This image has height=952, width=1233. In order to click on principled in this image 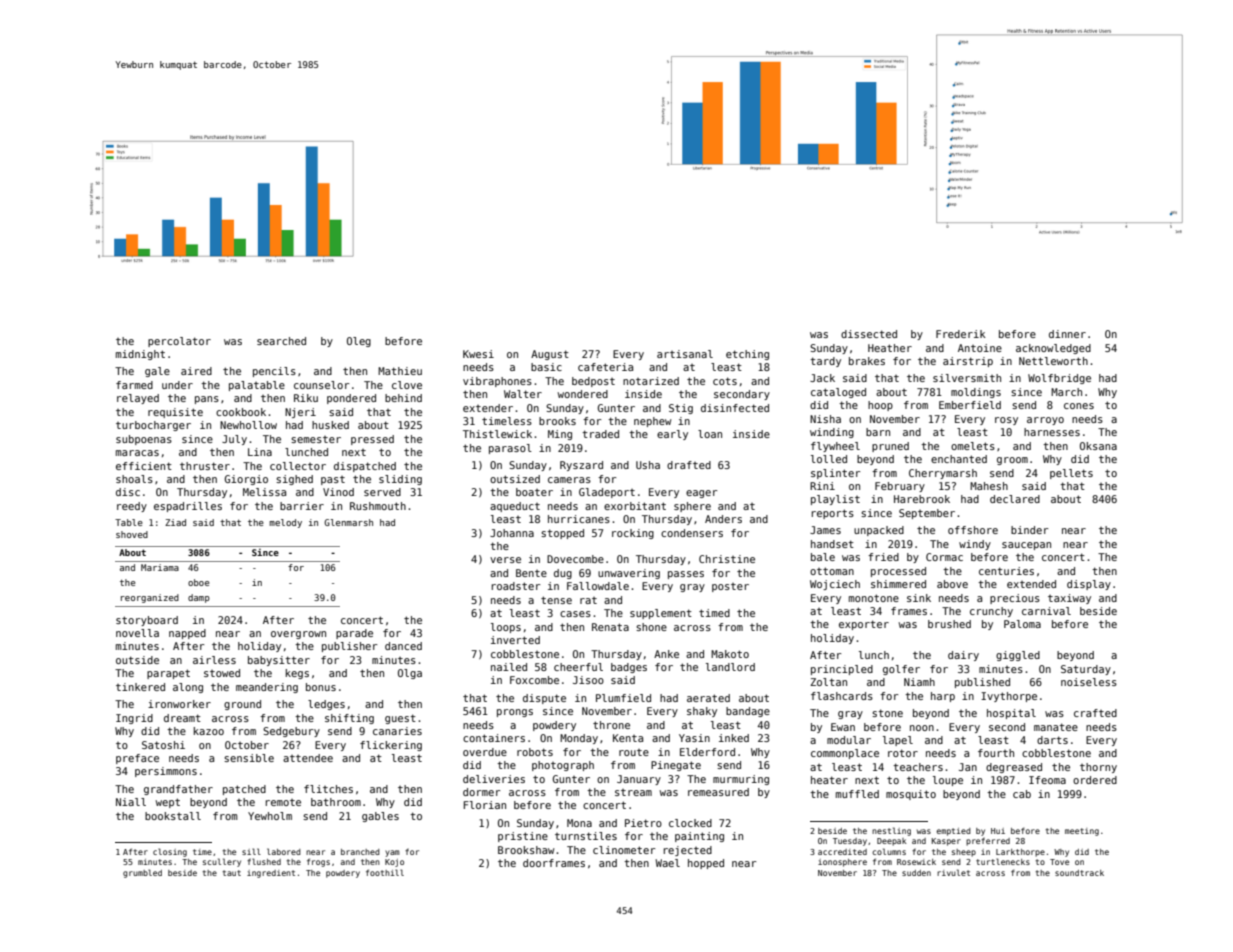, I will do `click(842, 670)`.
